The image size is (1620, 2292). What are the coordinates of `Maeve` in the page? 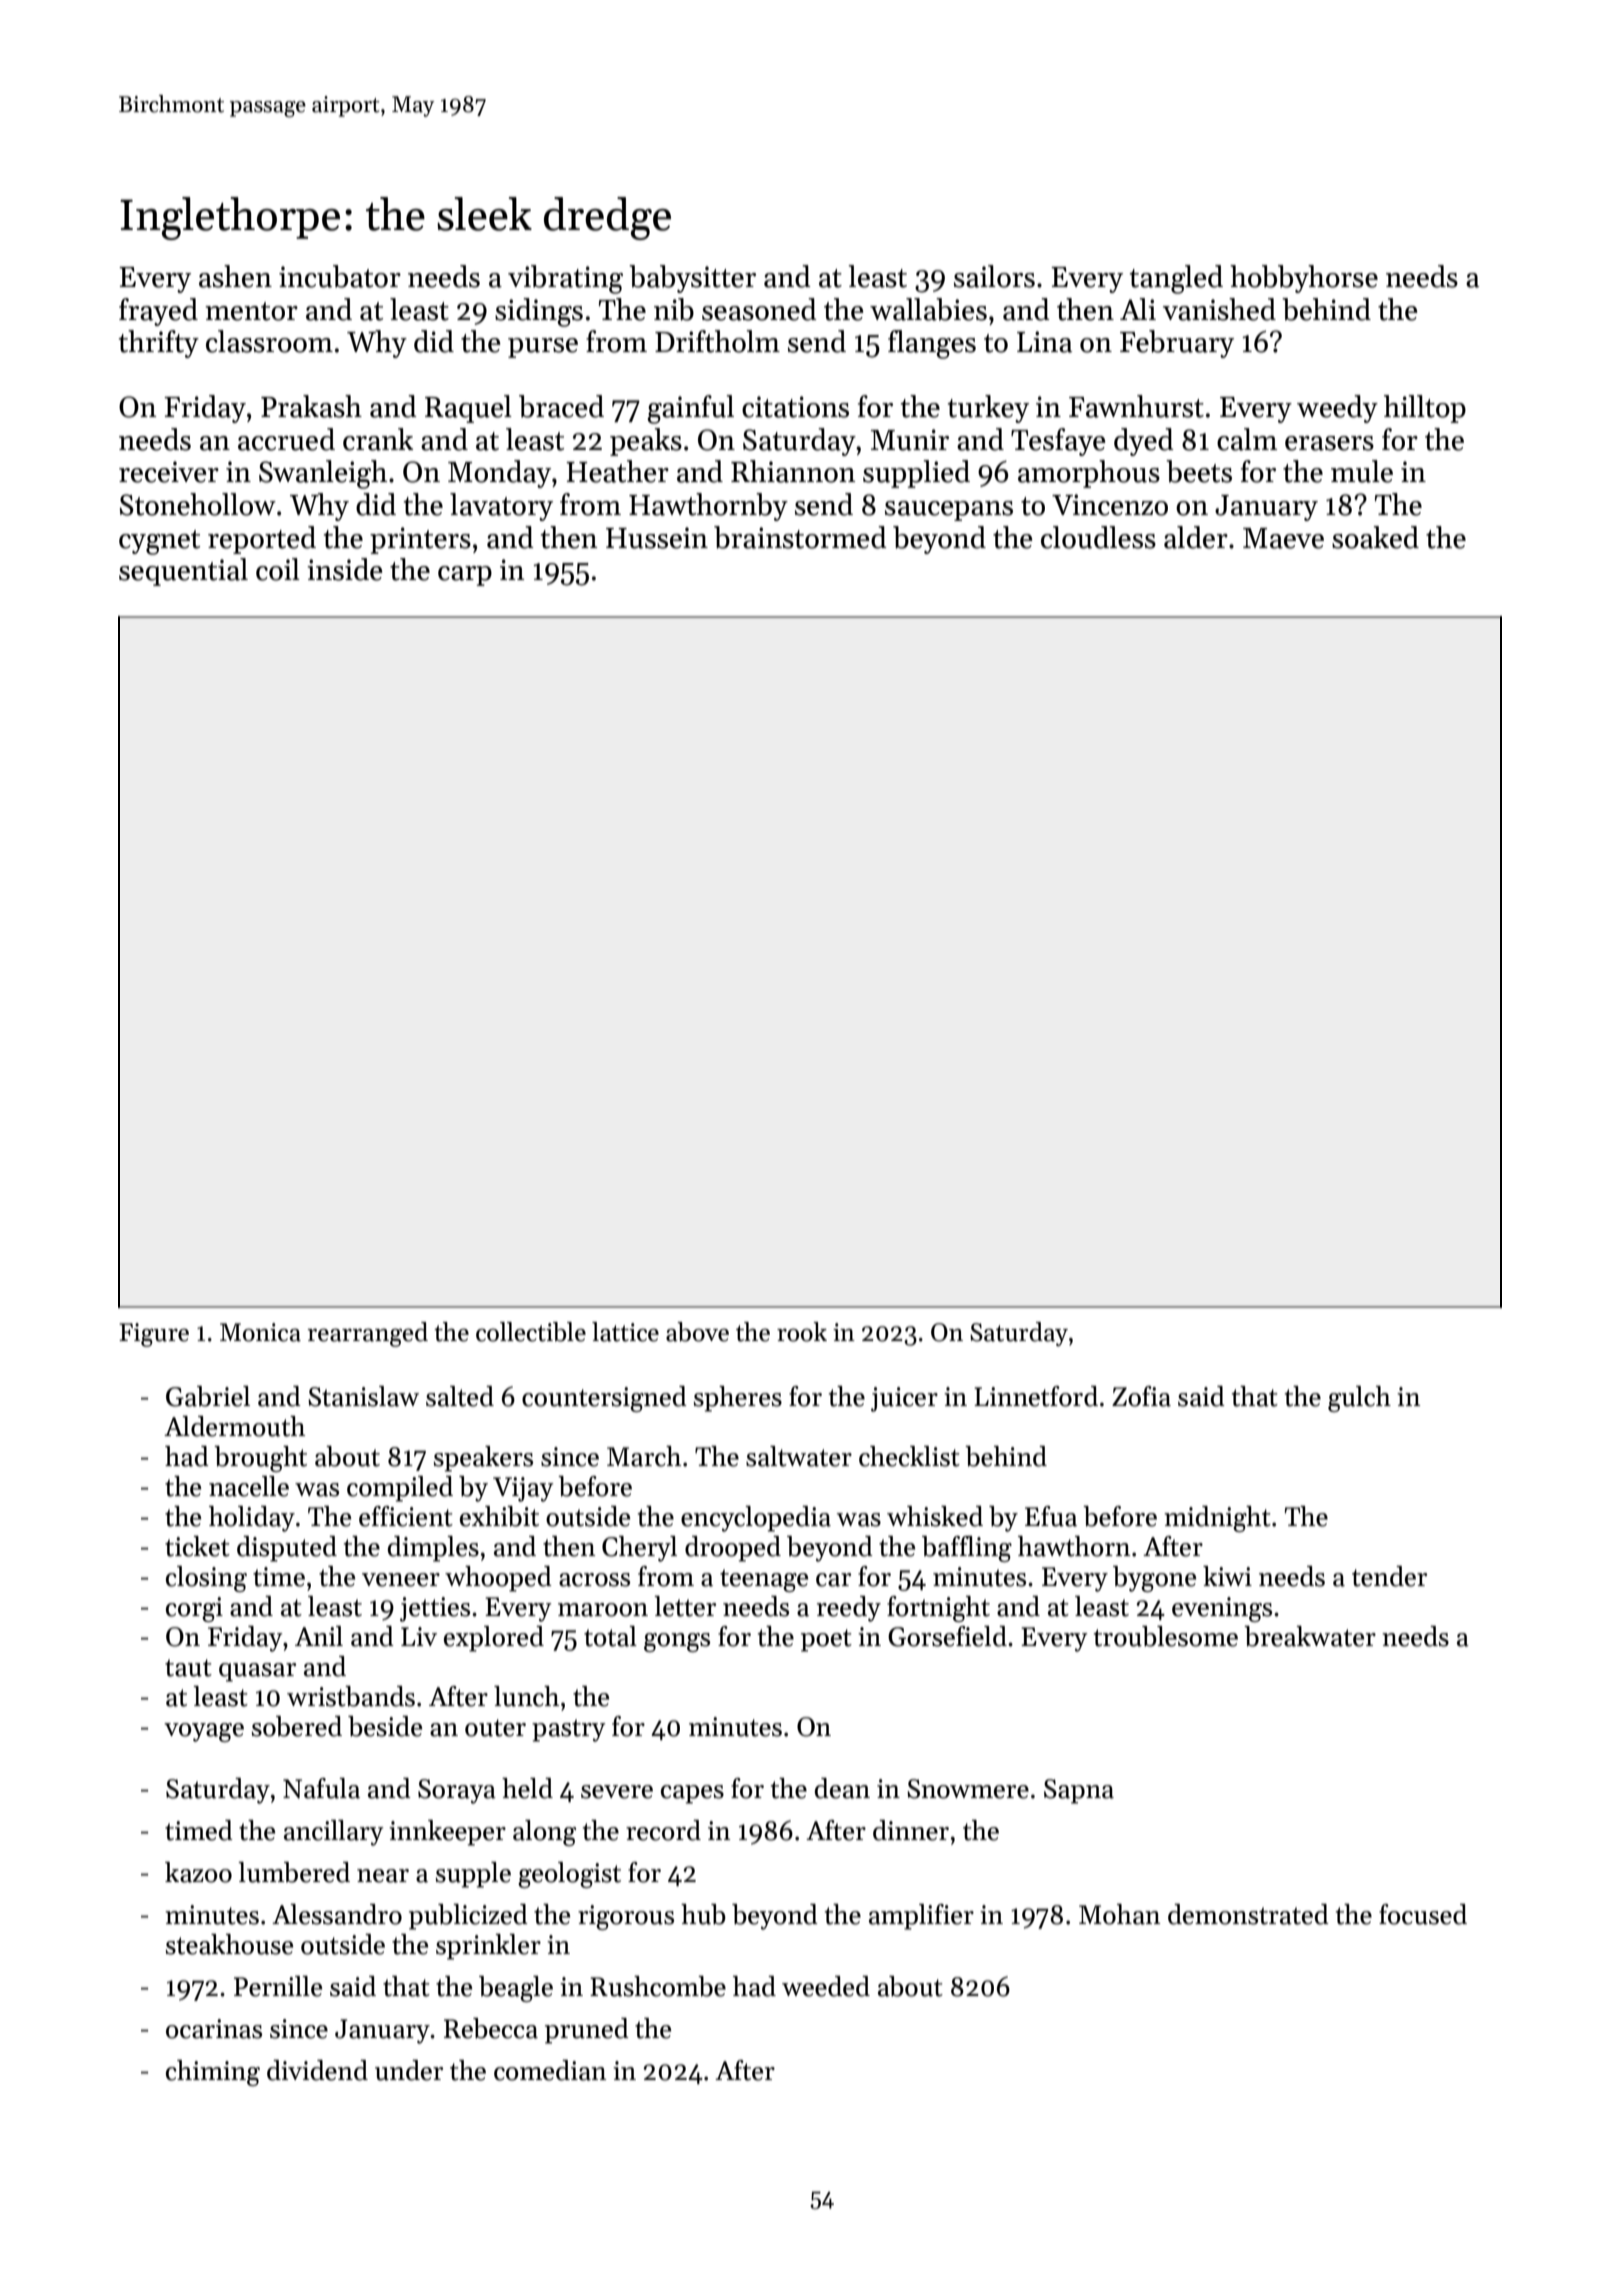 It's located at (1283, 538).
